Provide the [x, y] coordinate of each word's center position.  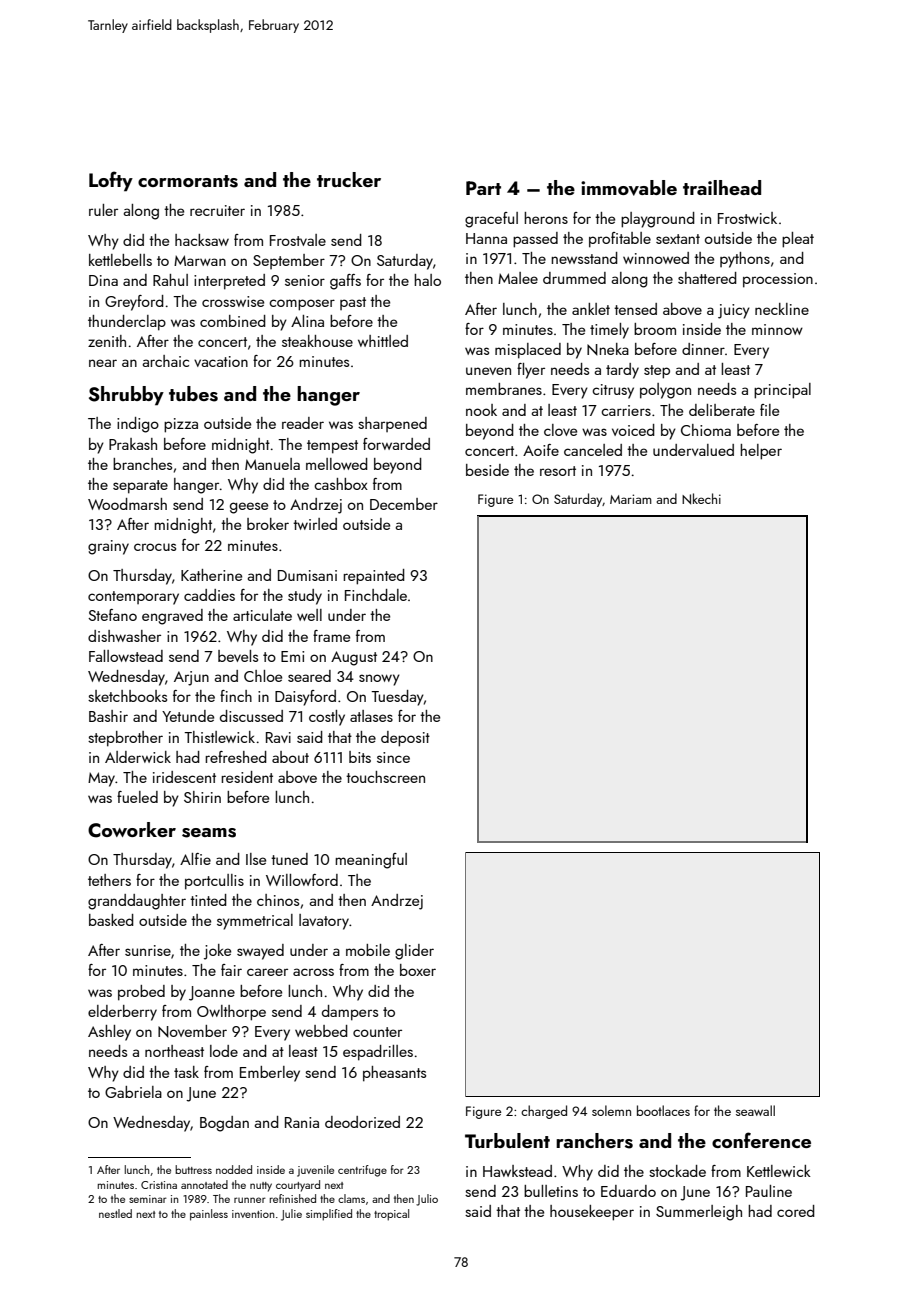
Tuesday [397, 698]
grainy [108, 547]
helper [761, 452]
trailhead [722, 187]
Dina [103, 280]
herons [546, 218]
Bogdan [224, 1124]
